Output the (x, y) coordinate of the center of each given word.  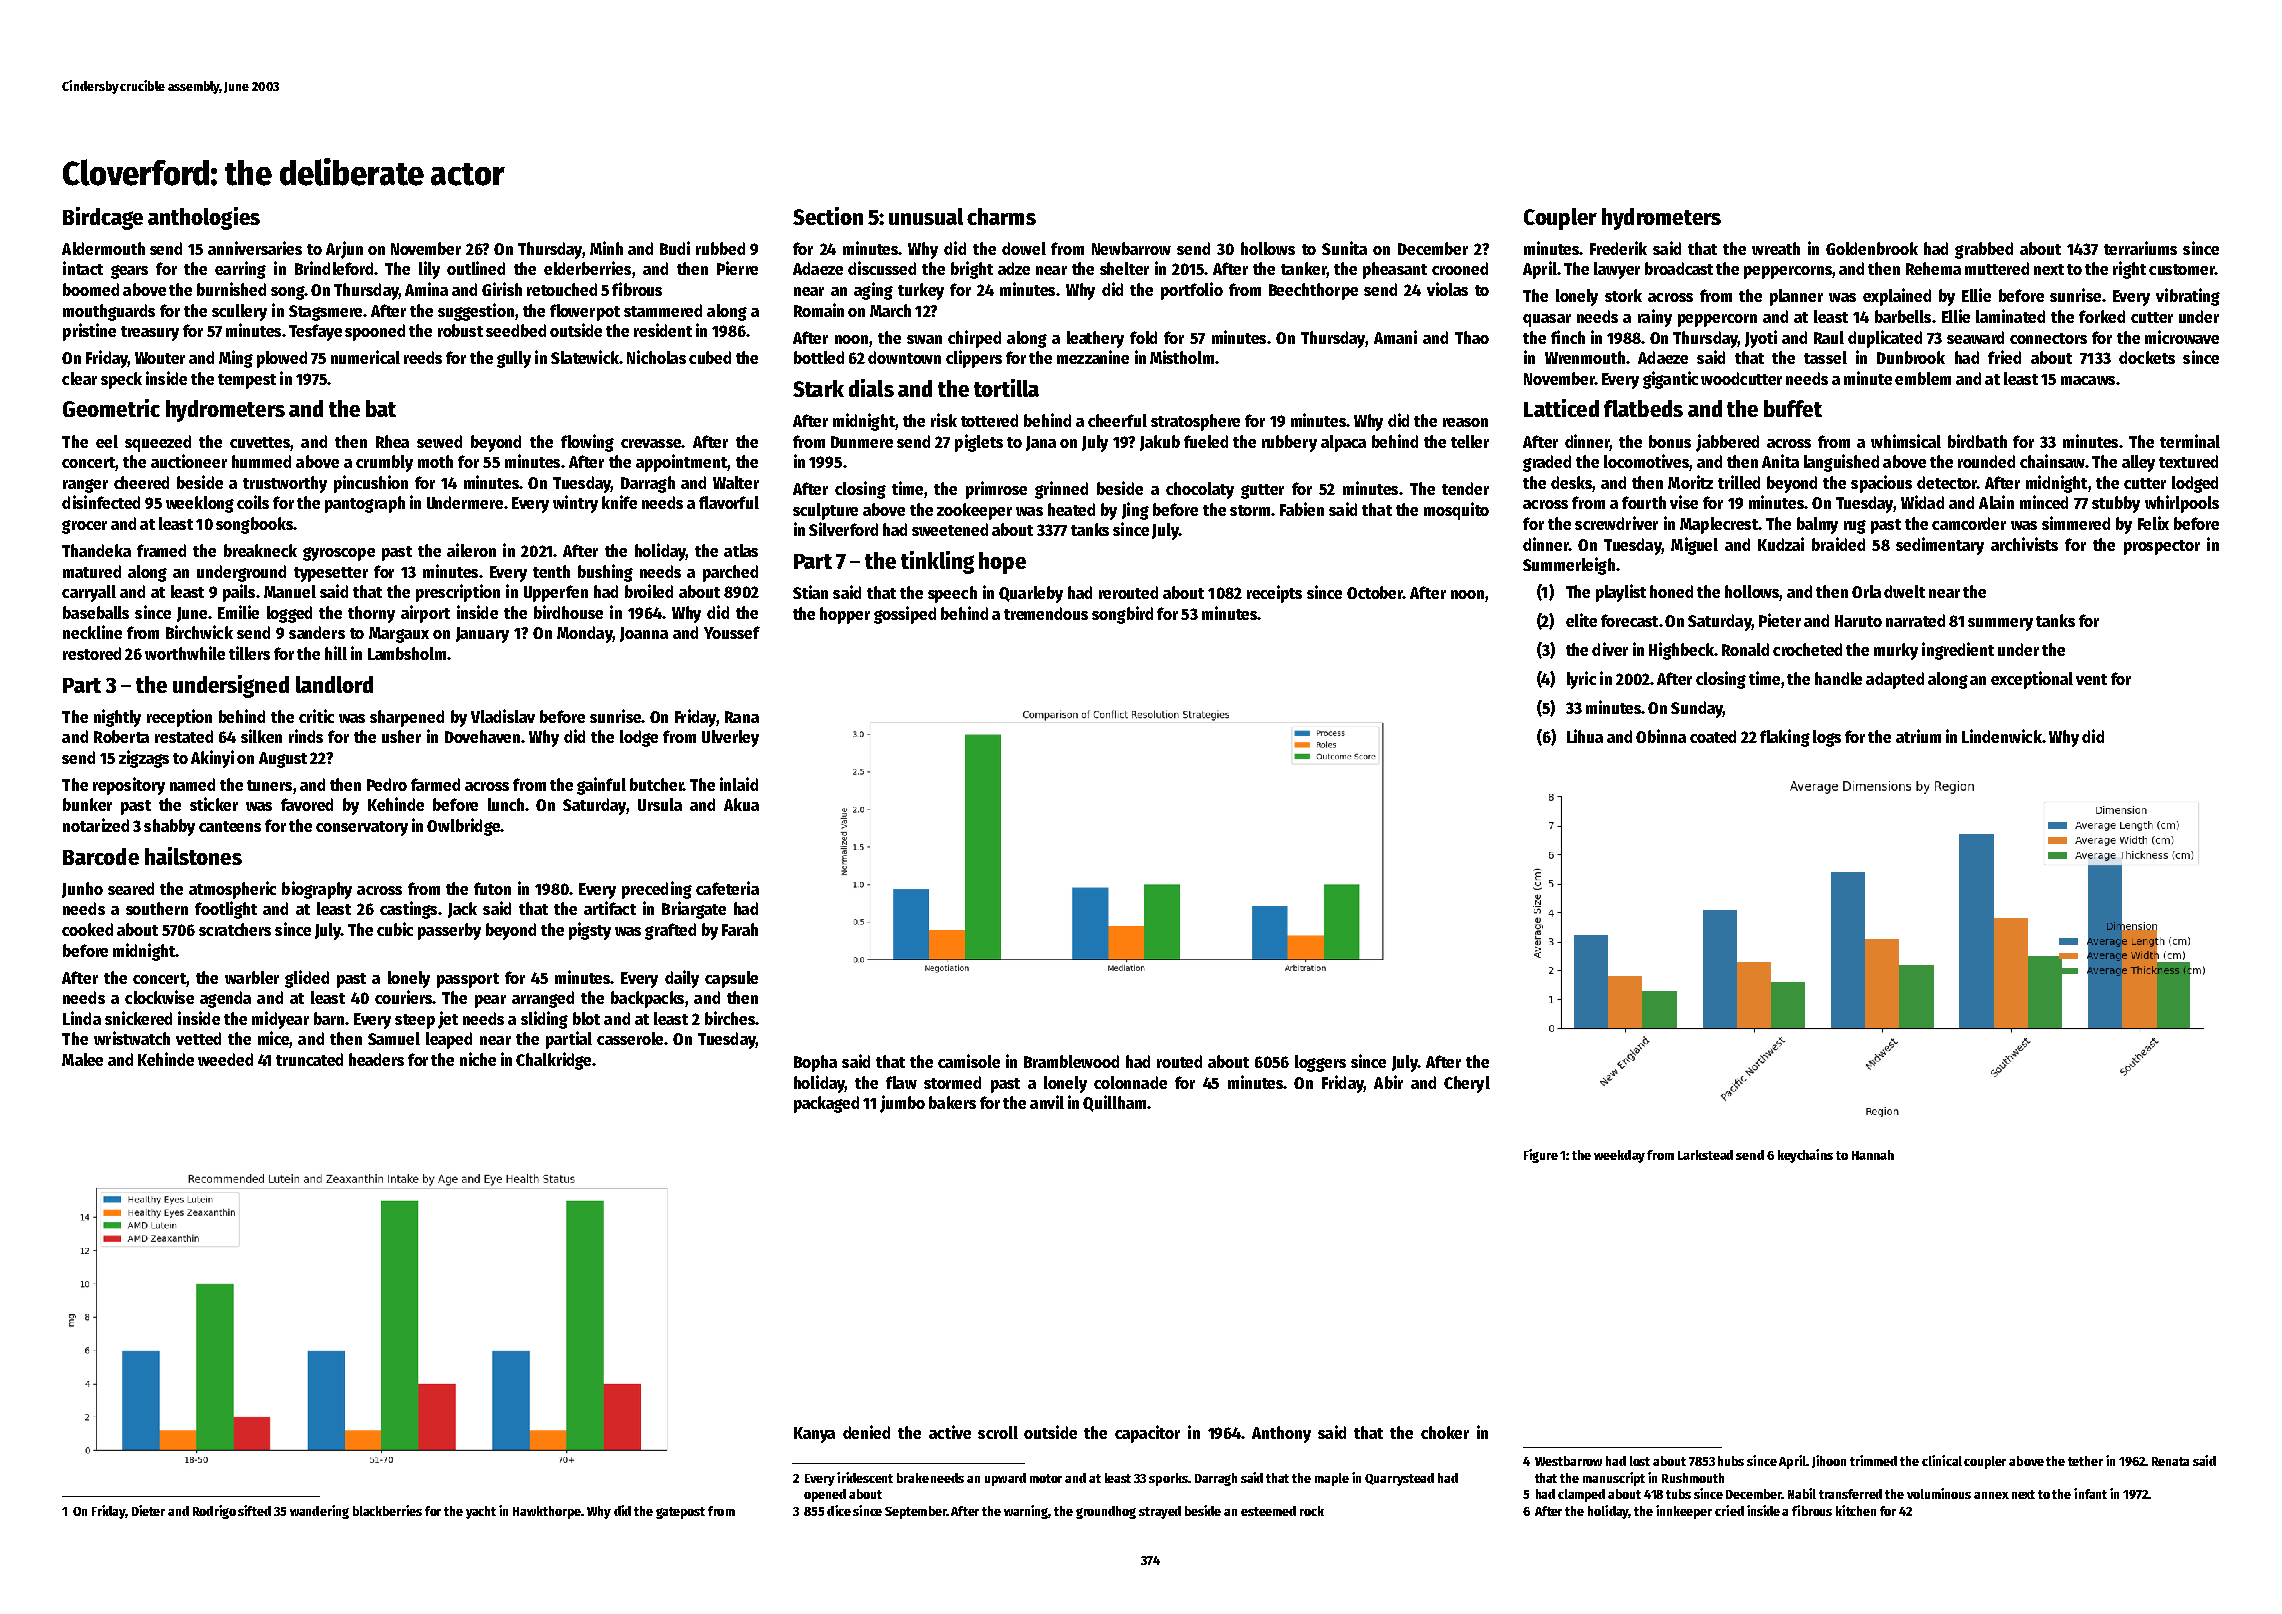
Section (828, 216)
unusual (926, 216)
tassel (1825, 357)
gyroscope (339, 554)
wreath (1776, 248)
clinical (1942, 1460)
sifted (254, 1510)
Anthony (1281, 1434)
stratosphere (1195, 422)
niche (478, 1059)
